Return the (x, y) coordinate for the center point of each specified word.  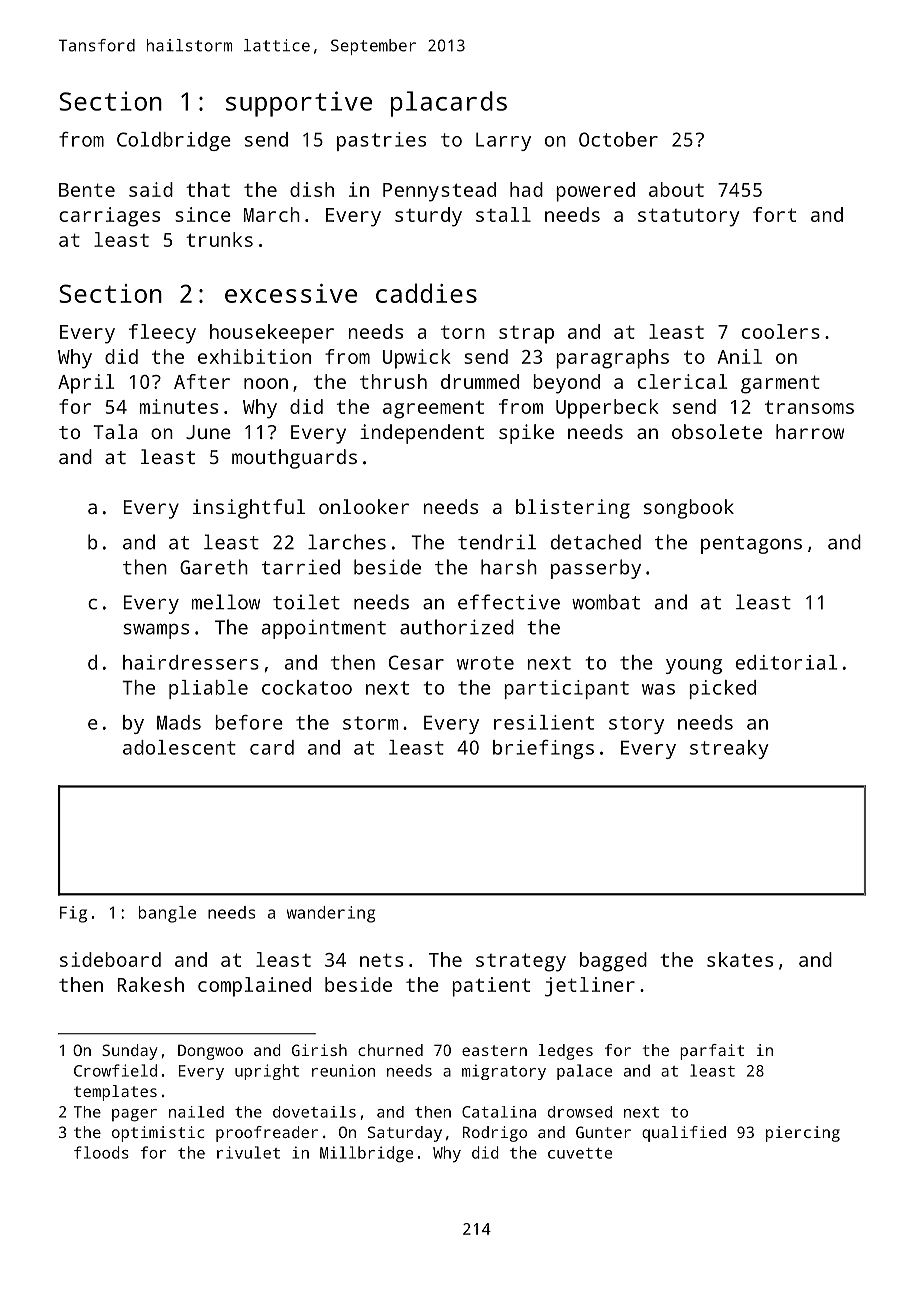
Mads (179, 722)
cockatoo (307, 687)
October (618, 139)
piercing (803, 1134)
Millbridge (366, 1154)
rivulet (248, 1152)
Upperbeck (607, 409)
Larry (503, 141)
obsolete (717, 431)
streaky (729, 749)
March (272, 214)
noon (266, 383)
